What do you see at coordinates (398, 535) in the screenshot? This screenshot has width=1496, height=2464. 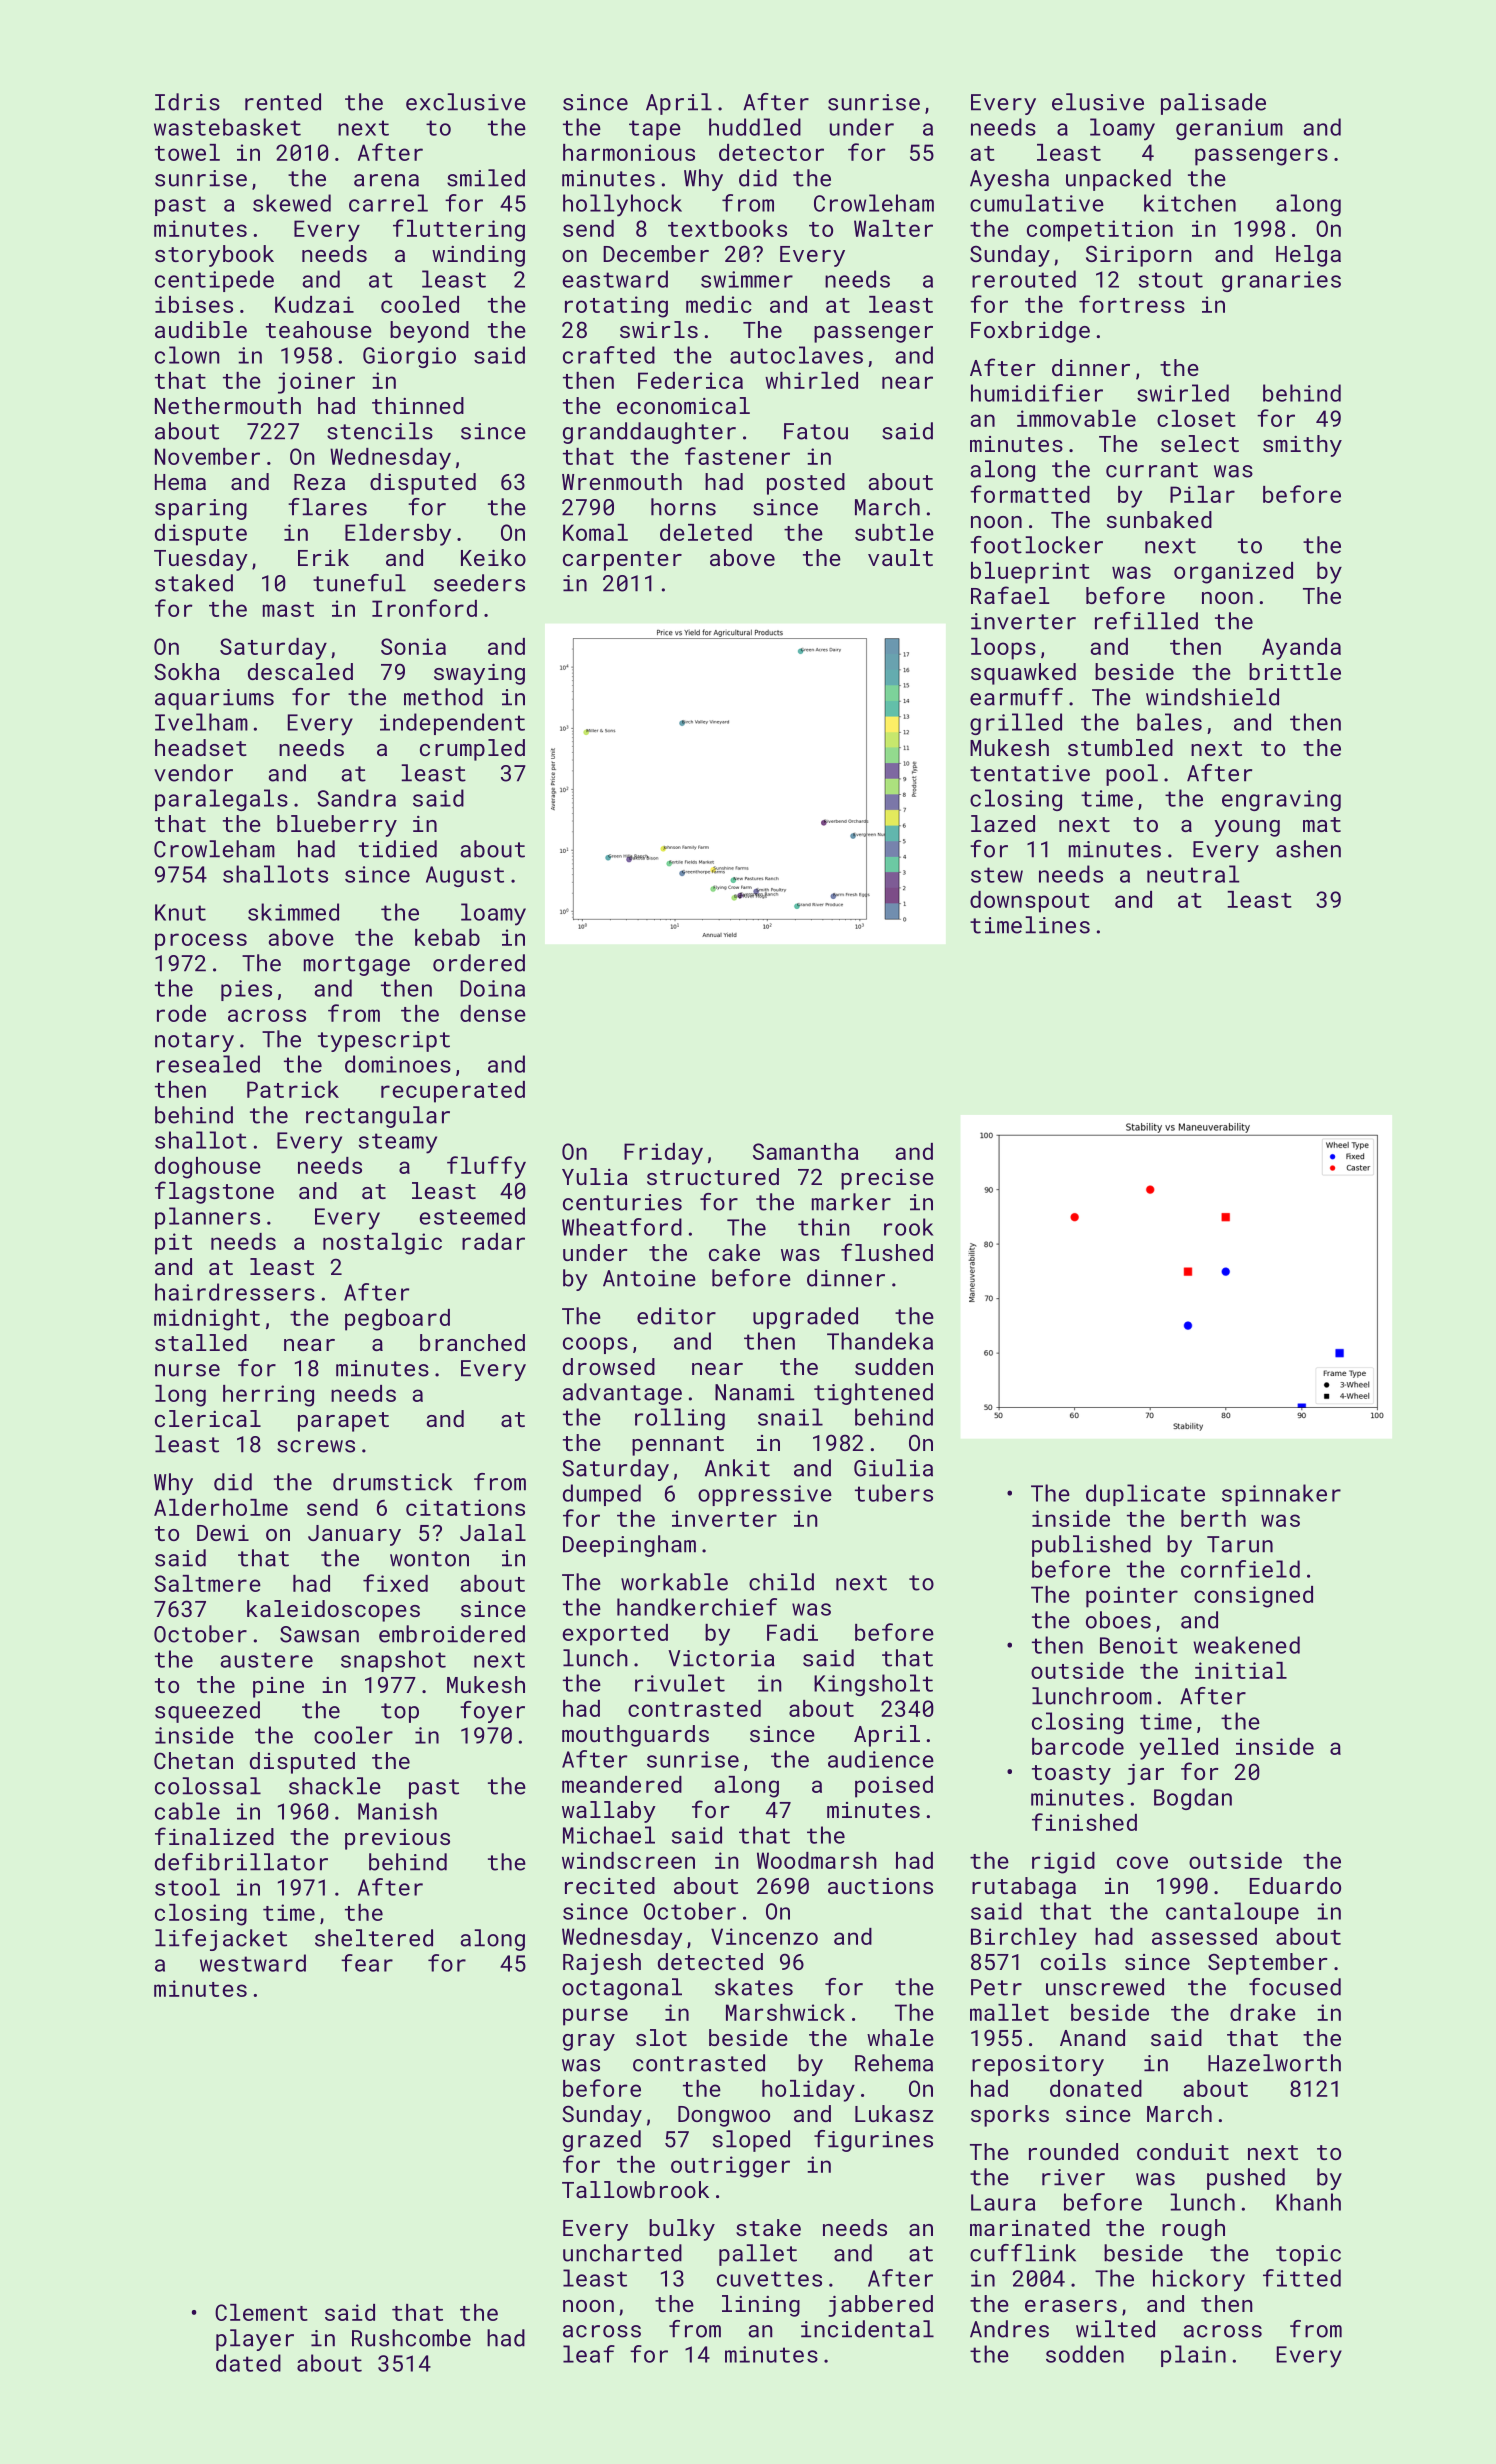 I see `Eldersby` at bounding box center [398, 535].
